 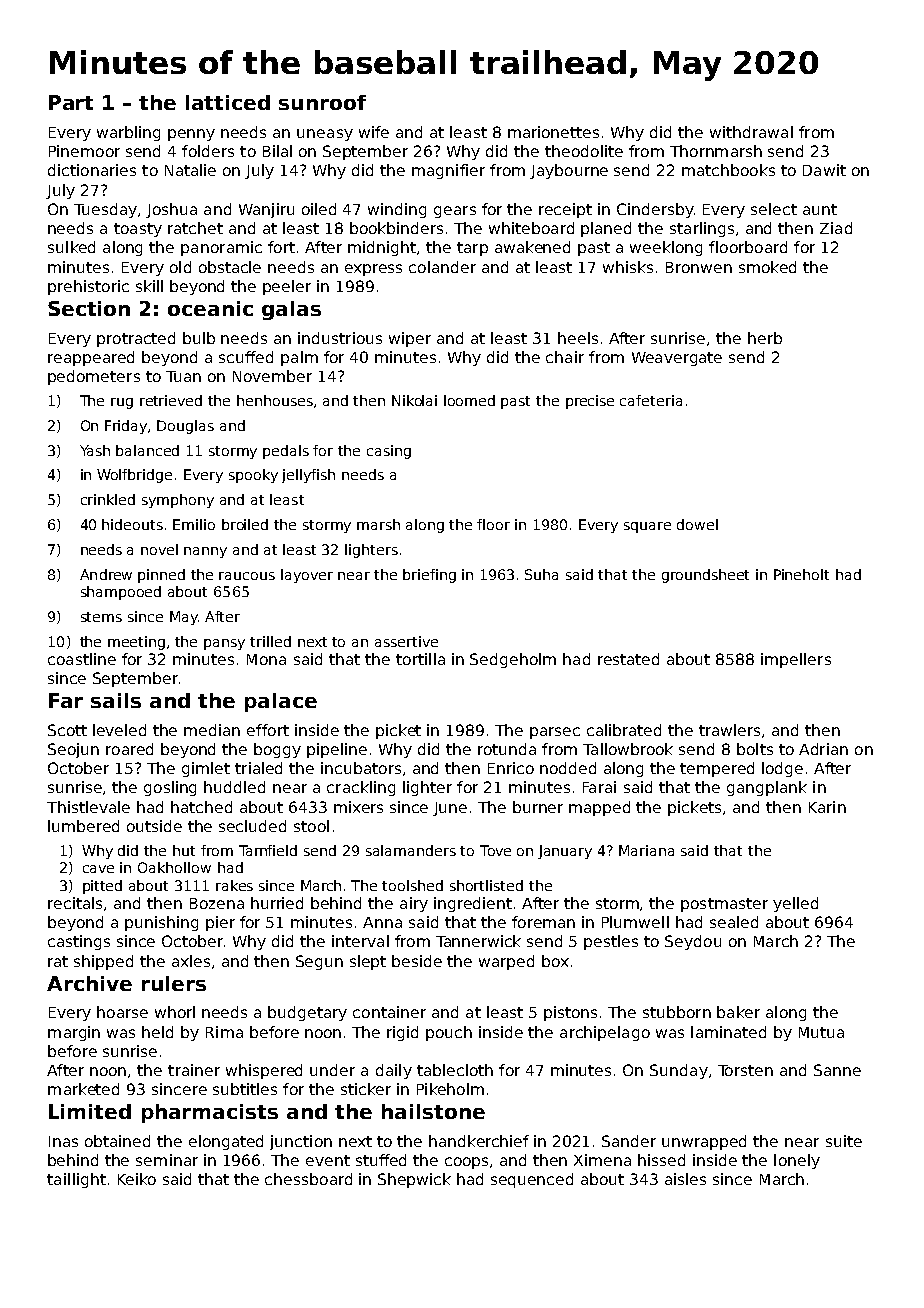 What do you see at coordinates (291, 310) in the screenshot?
I see `galas` at bounding box center [291, 310].
